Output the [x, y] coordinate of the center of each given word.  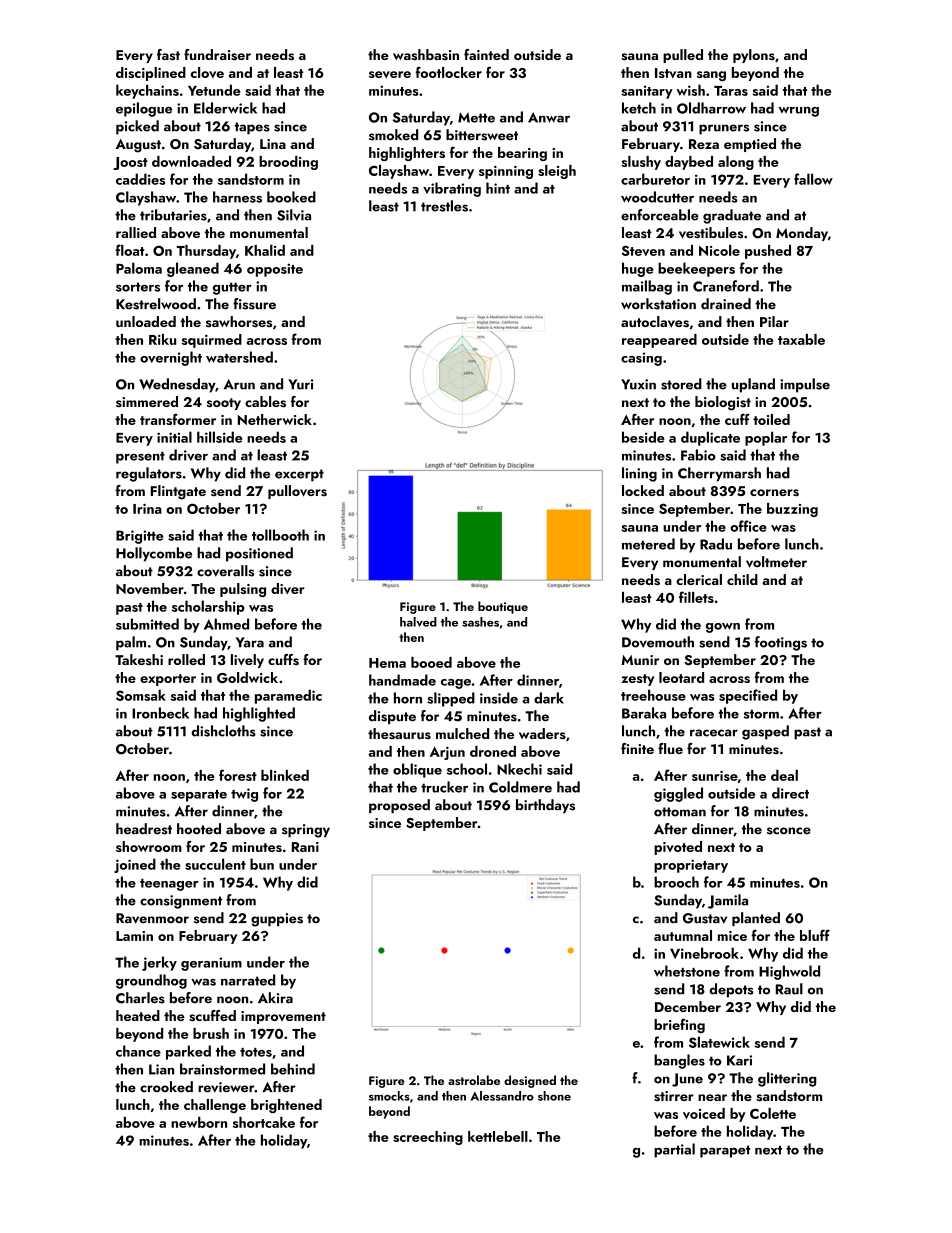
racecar [714, 733]
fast [168, 55]
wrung [799, 112]
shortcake [264, 1122]
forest [238, 775]
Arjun [447, 753]
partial [674, 1150]
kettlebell [498, 1136]
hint [498, 188]
